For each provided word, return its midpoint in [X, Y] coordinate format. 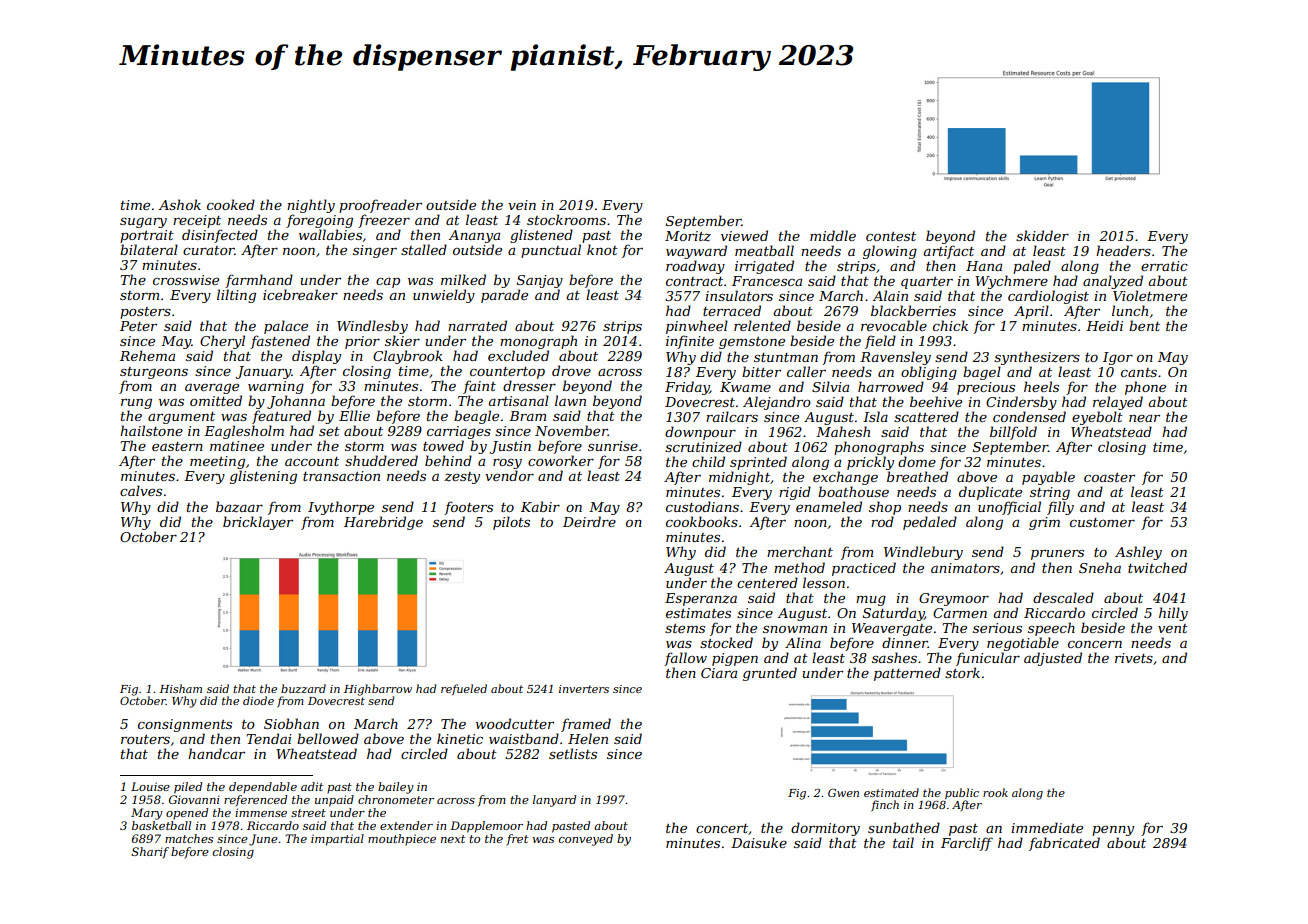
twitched [1157, 567]
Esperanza [701, 599]
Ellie [354, 415]
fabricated [1064, 844]
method [799, 567]
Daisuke [759, 842]
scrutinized [703, 447]
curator [209, 250]
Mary [147, 814]
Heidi [1104, 325]
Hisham [180, 688]
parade [504, 296]
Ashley [1138, 553]
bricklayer [258, 523]
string [1050, 493]
